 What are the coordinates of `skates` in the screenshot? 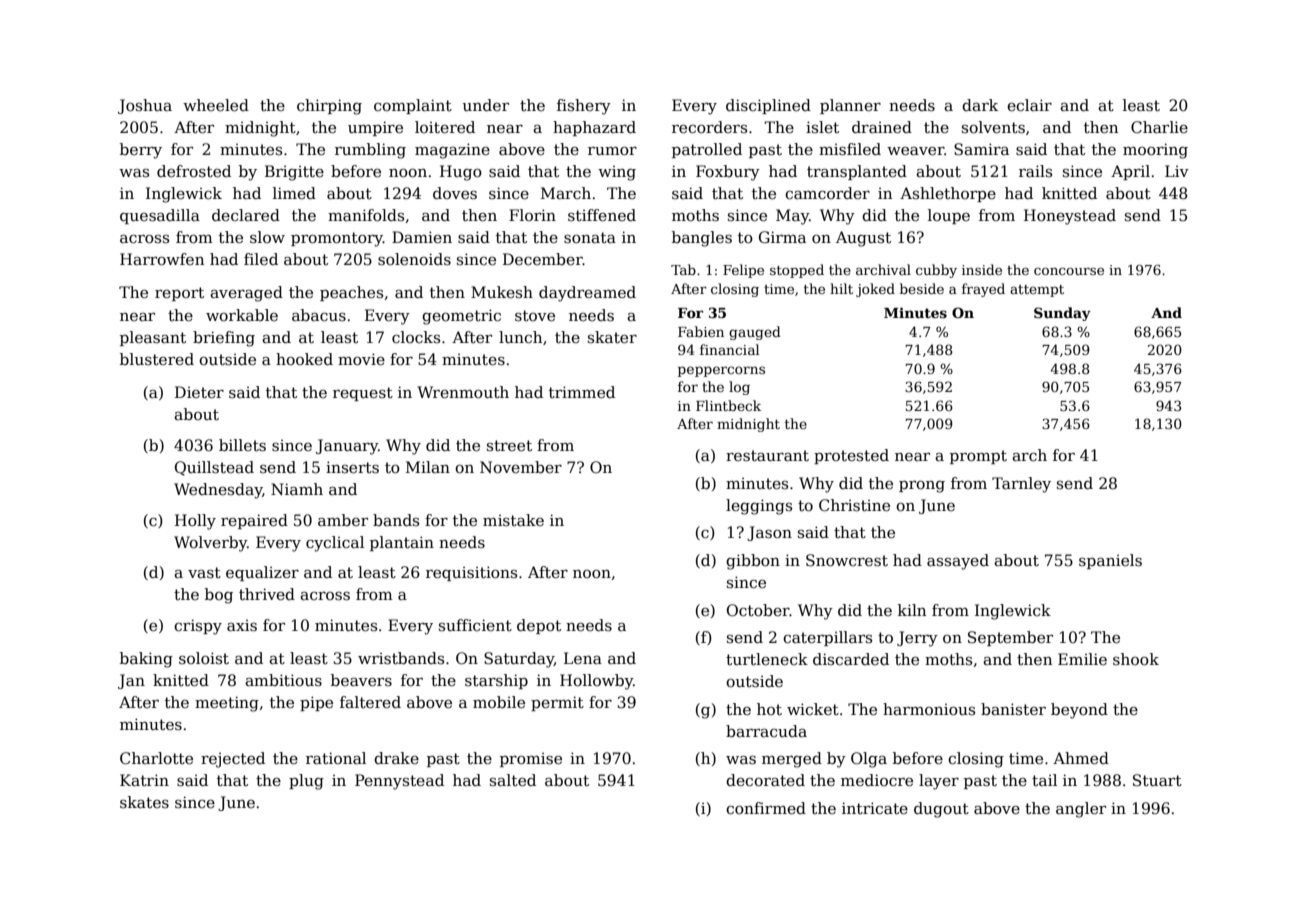 It's located at (144, 802).
